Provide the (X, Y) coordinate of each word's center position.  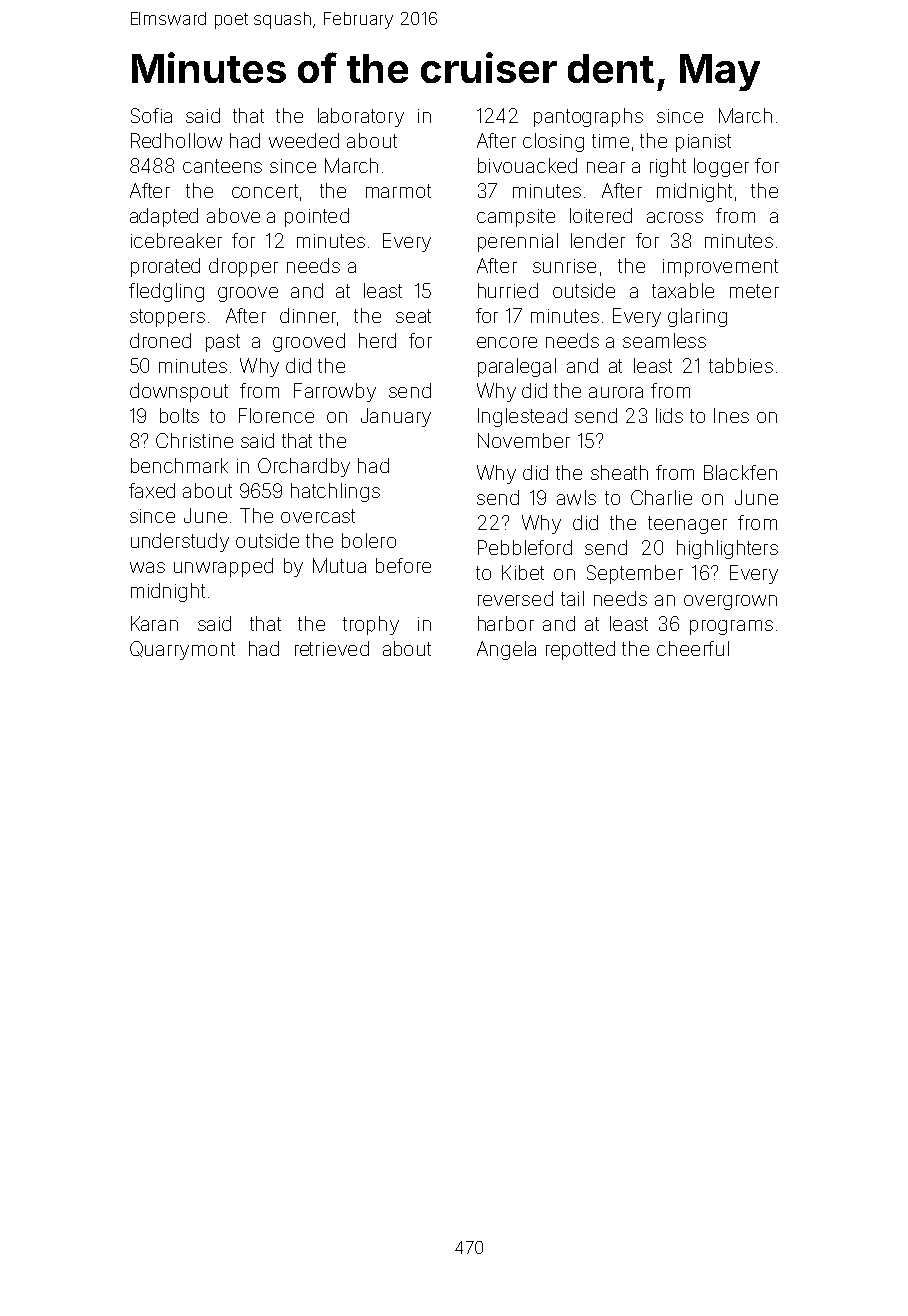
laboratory (361, 117)
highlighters (727, 549)
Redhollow (176, 140)
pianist (703, 143)
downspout (179, 392)
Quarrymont (182, 650)
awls (576, 497)
